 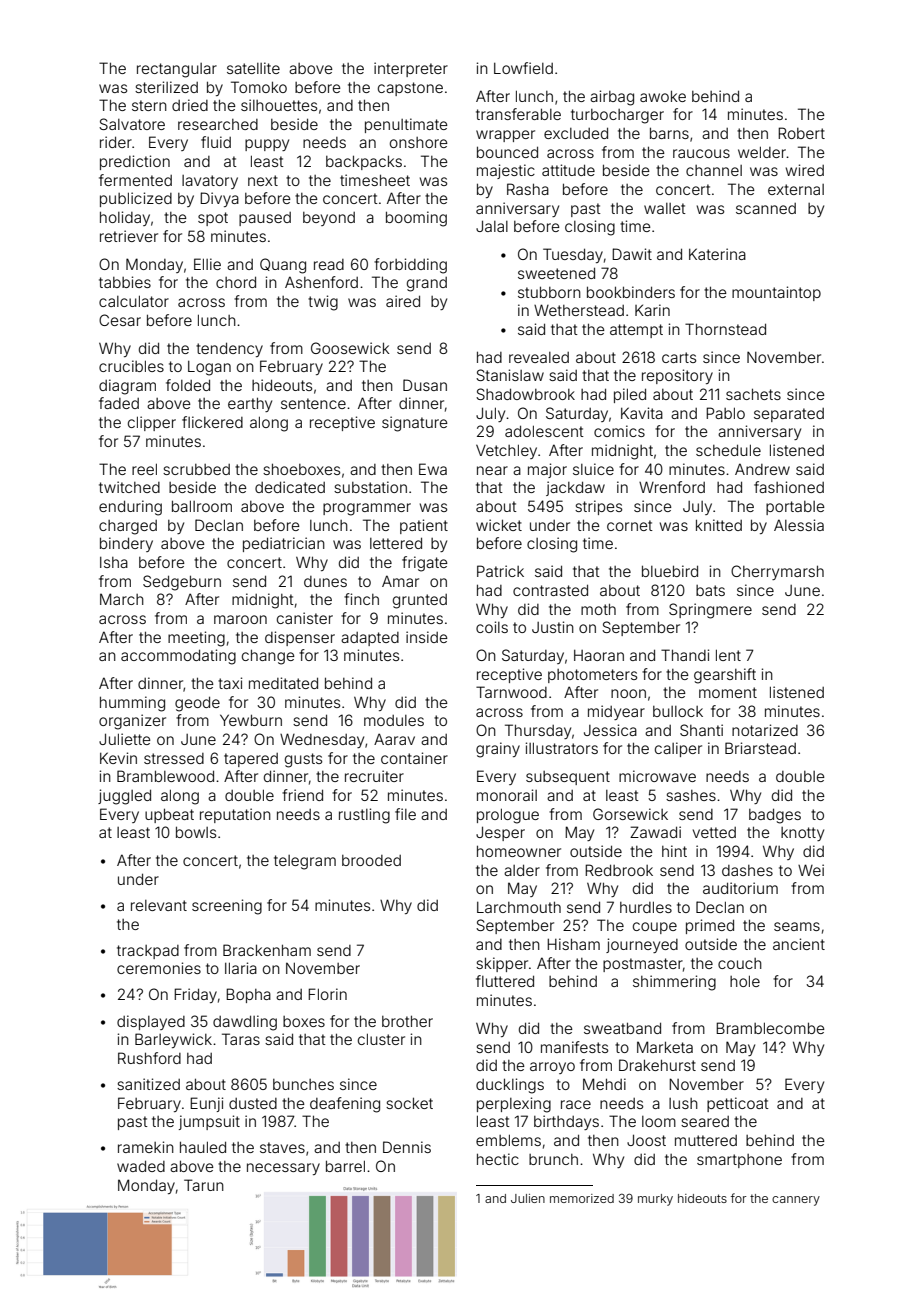 I want to click on Wrenford, so click(x=672, y=487).
